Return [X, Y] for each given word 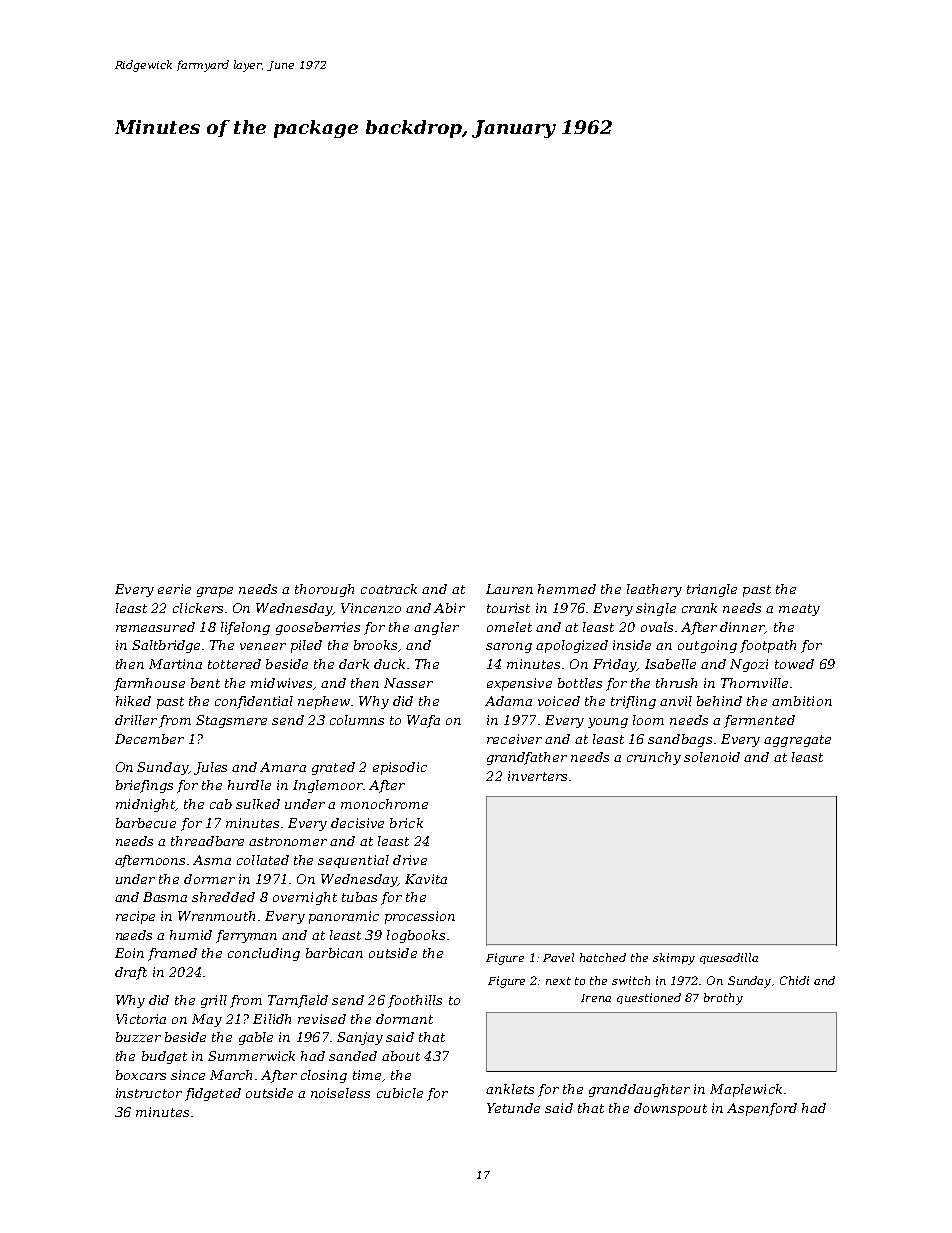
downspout [670, 1109]
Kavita [426, 879]
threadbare [207, 841]
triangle [712, 590]
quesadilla [729, 958]
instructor [149, 1093]
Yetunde [513, 1108]
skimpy [674, 959]
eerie [174, 589]
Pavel [558, 957]
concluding [264, 954]
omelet [509, 627]
